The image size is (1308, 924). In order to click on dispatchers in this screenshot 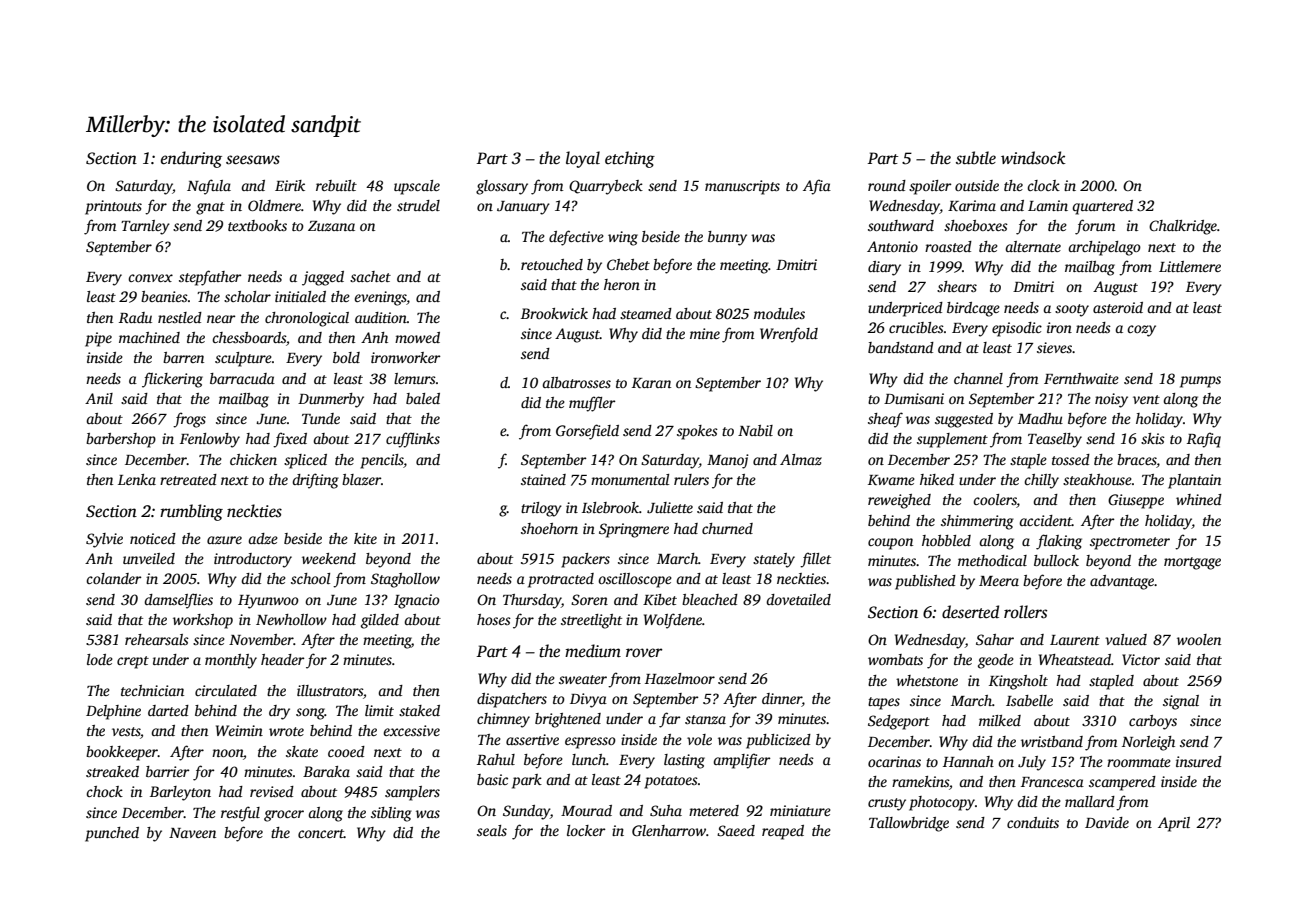, I will do `click(512, 700)`.
